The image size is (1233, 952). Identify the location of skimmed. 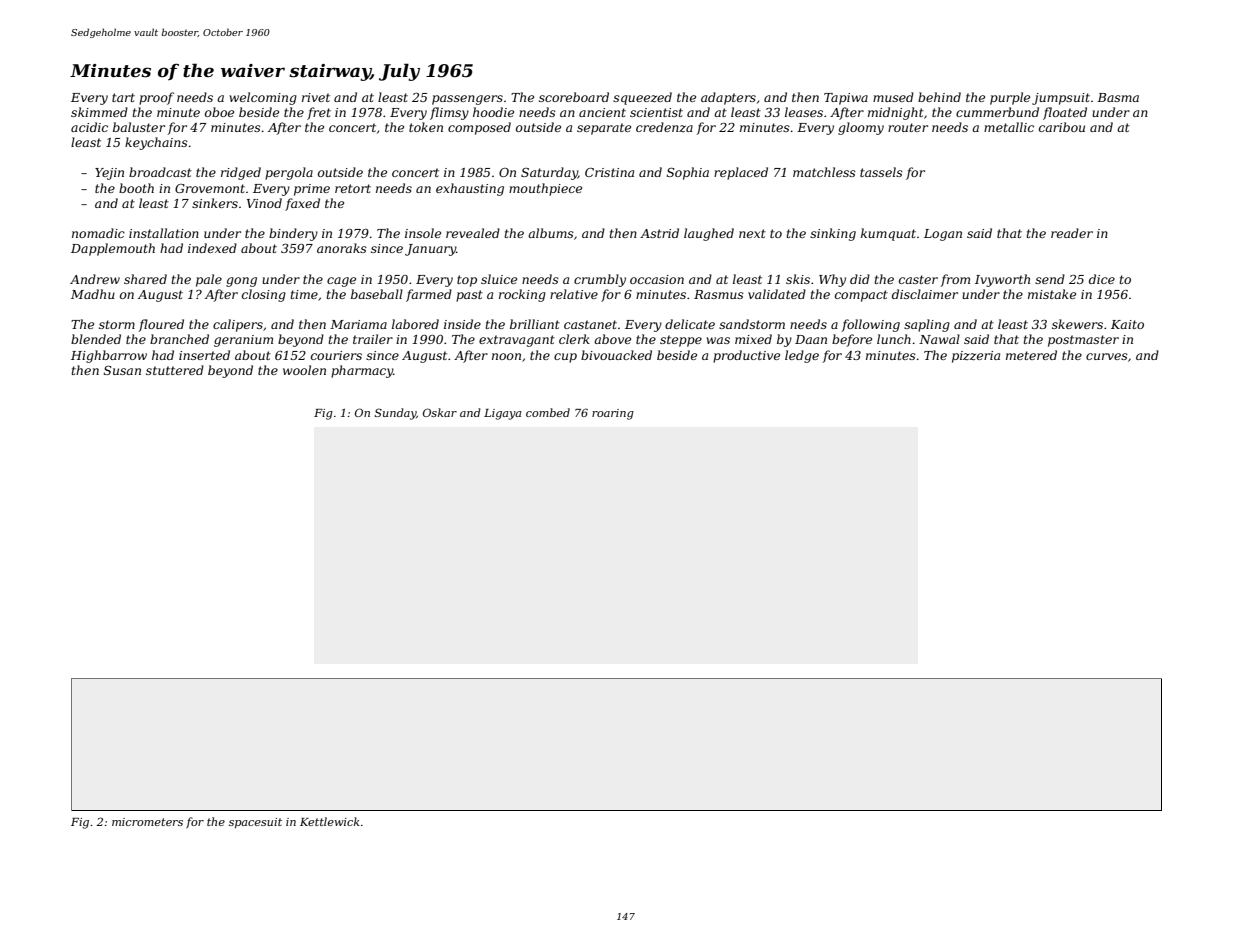
(99, 112).
